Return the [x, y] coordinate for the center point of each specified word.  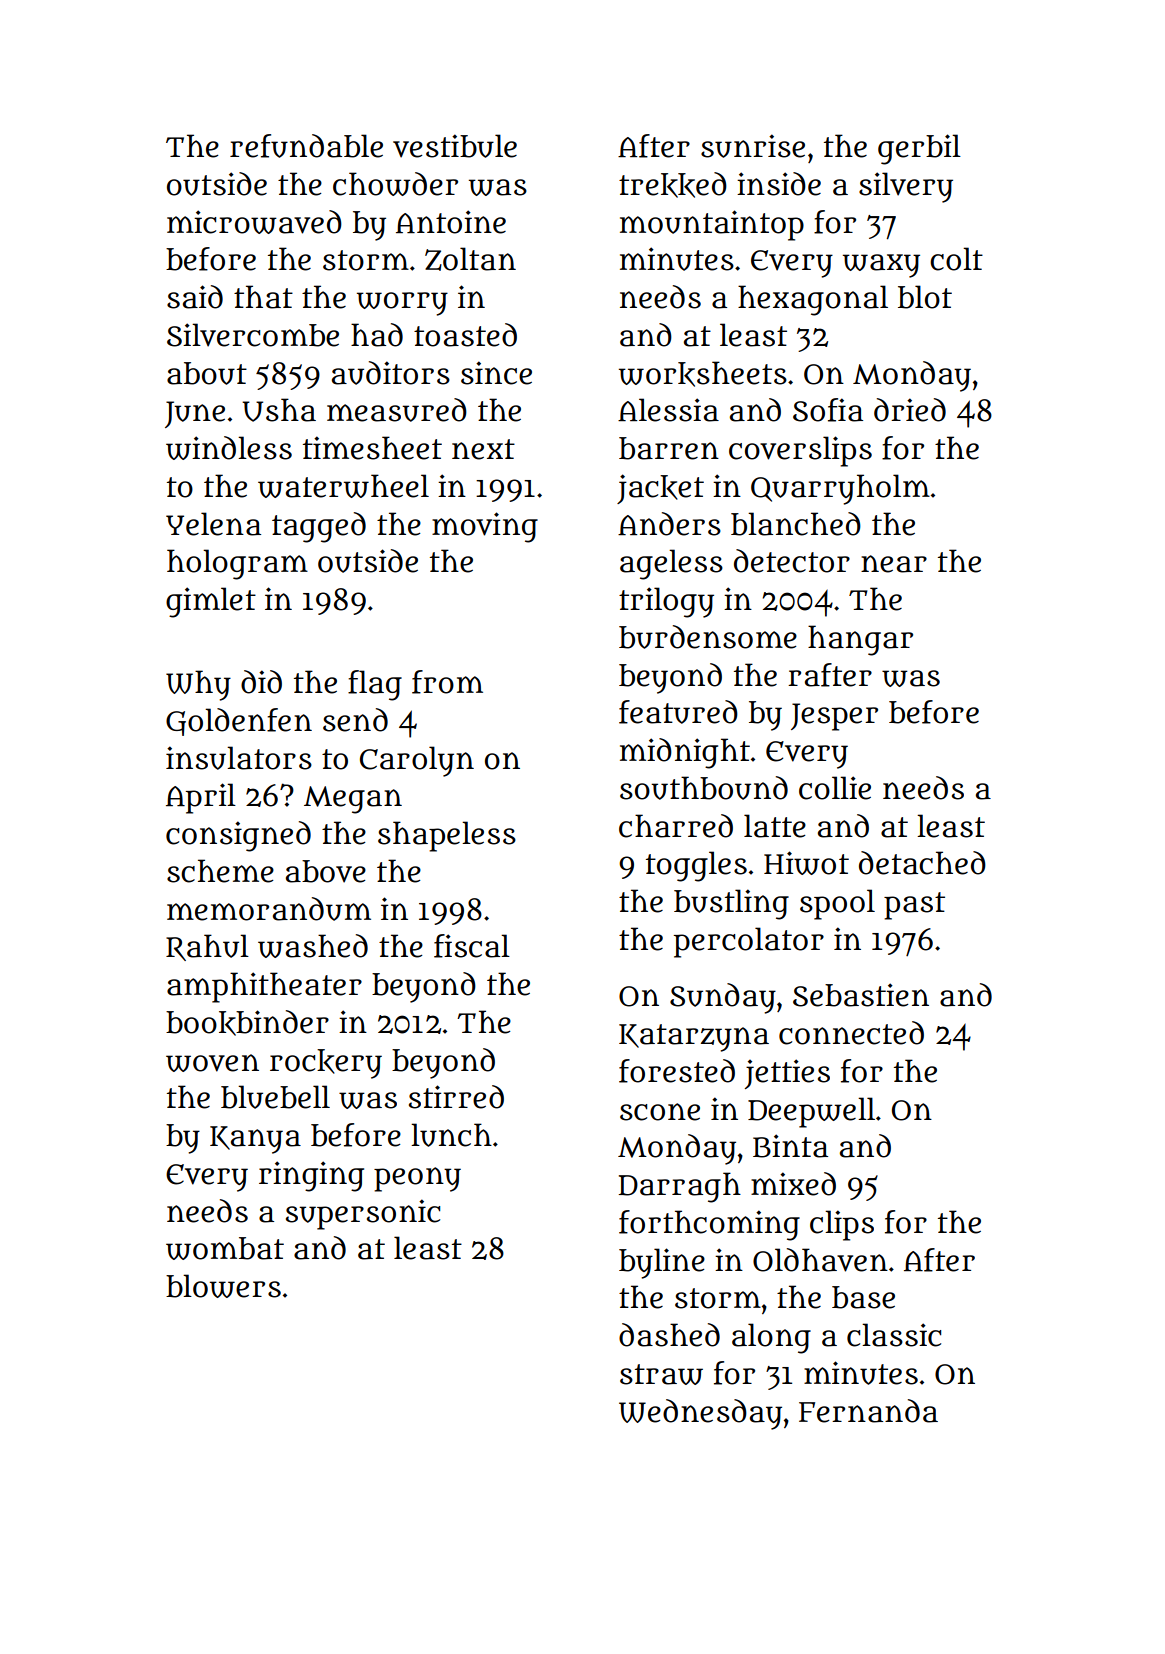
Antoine [451, 222]
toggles [696, 866]
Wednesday [700, 1414]
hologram [237, 564]
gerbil [919, 149]
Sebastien [861, 995]
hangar [860, 640]
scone [660, 1112]
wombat [225, 1248]
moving [485, 527]
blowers [223, 1286]
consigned [238, 836]
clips [842, 1225]
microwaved [254, 222]
